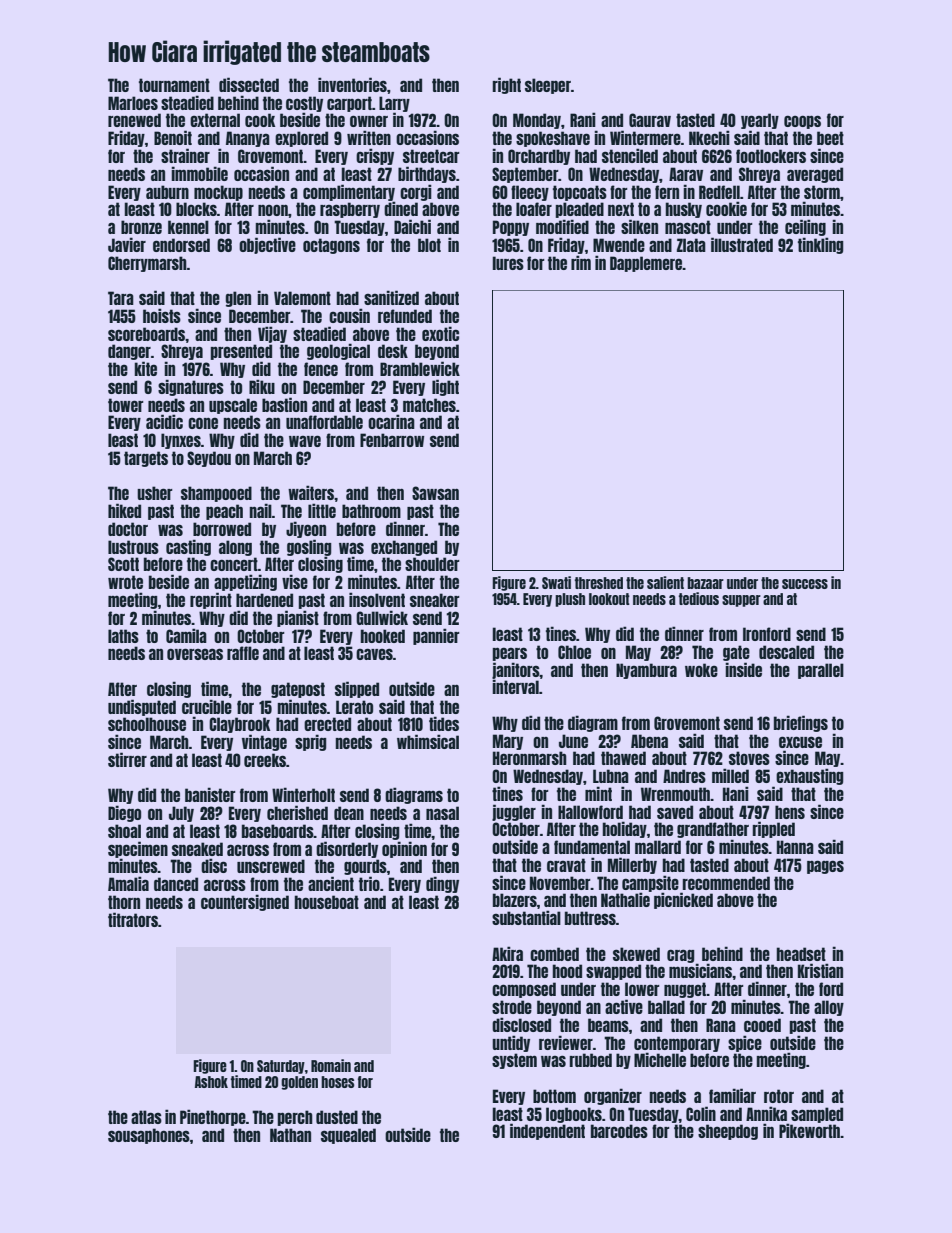  I want to click on fundamental, so click(592, 847).
